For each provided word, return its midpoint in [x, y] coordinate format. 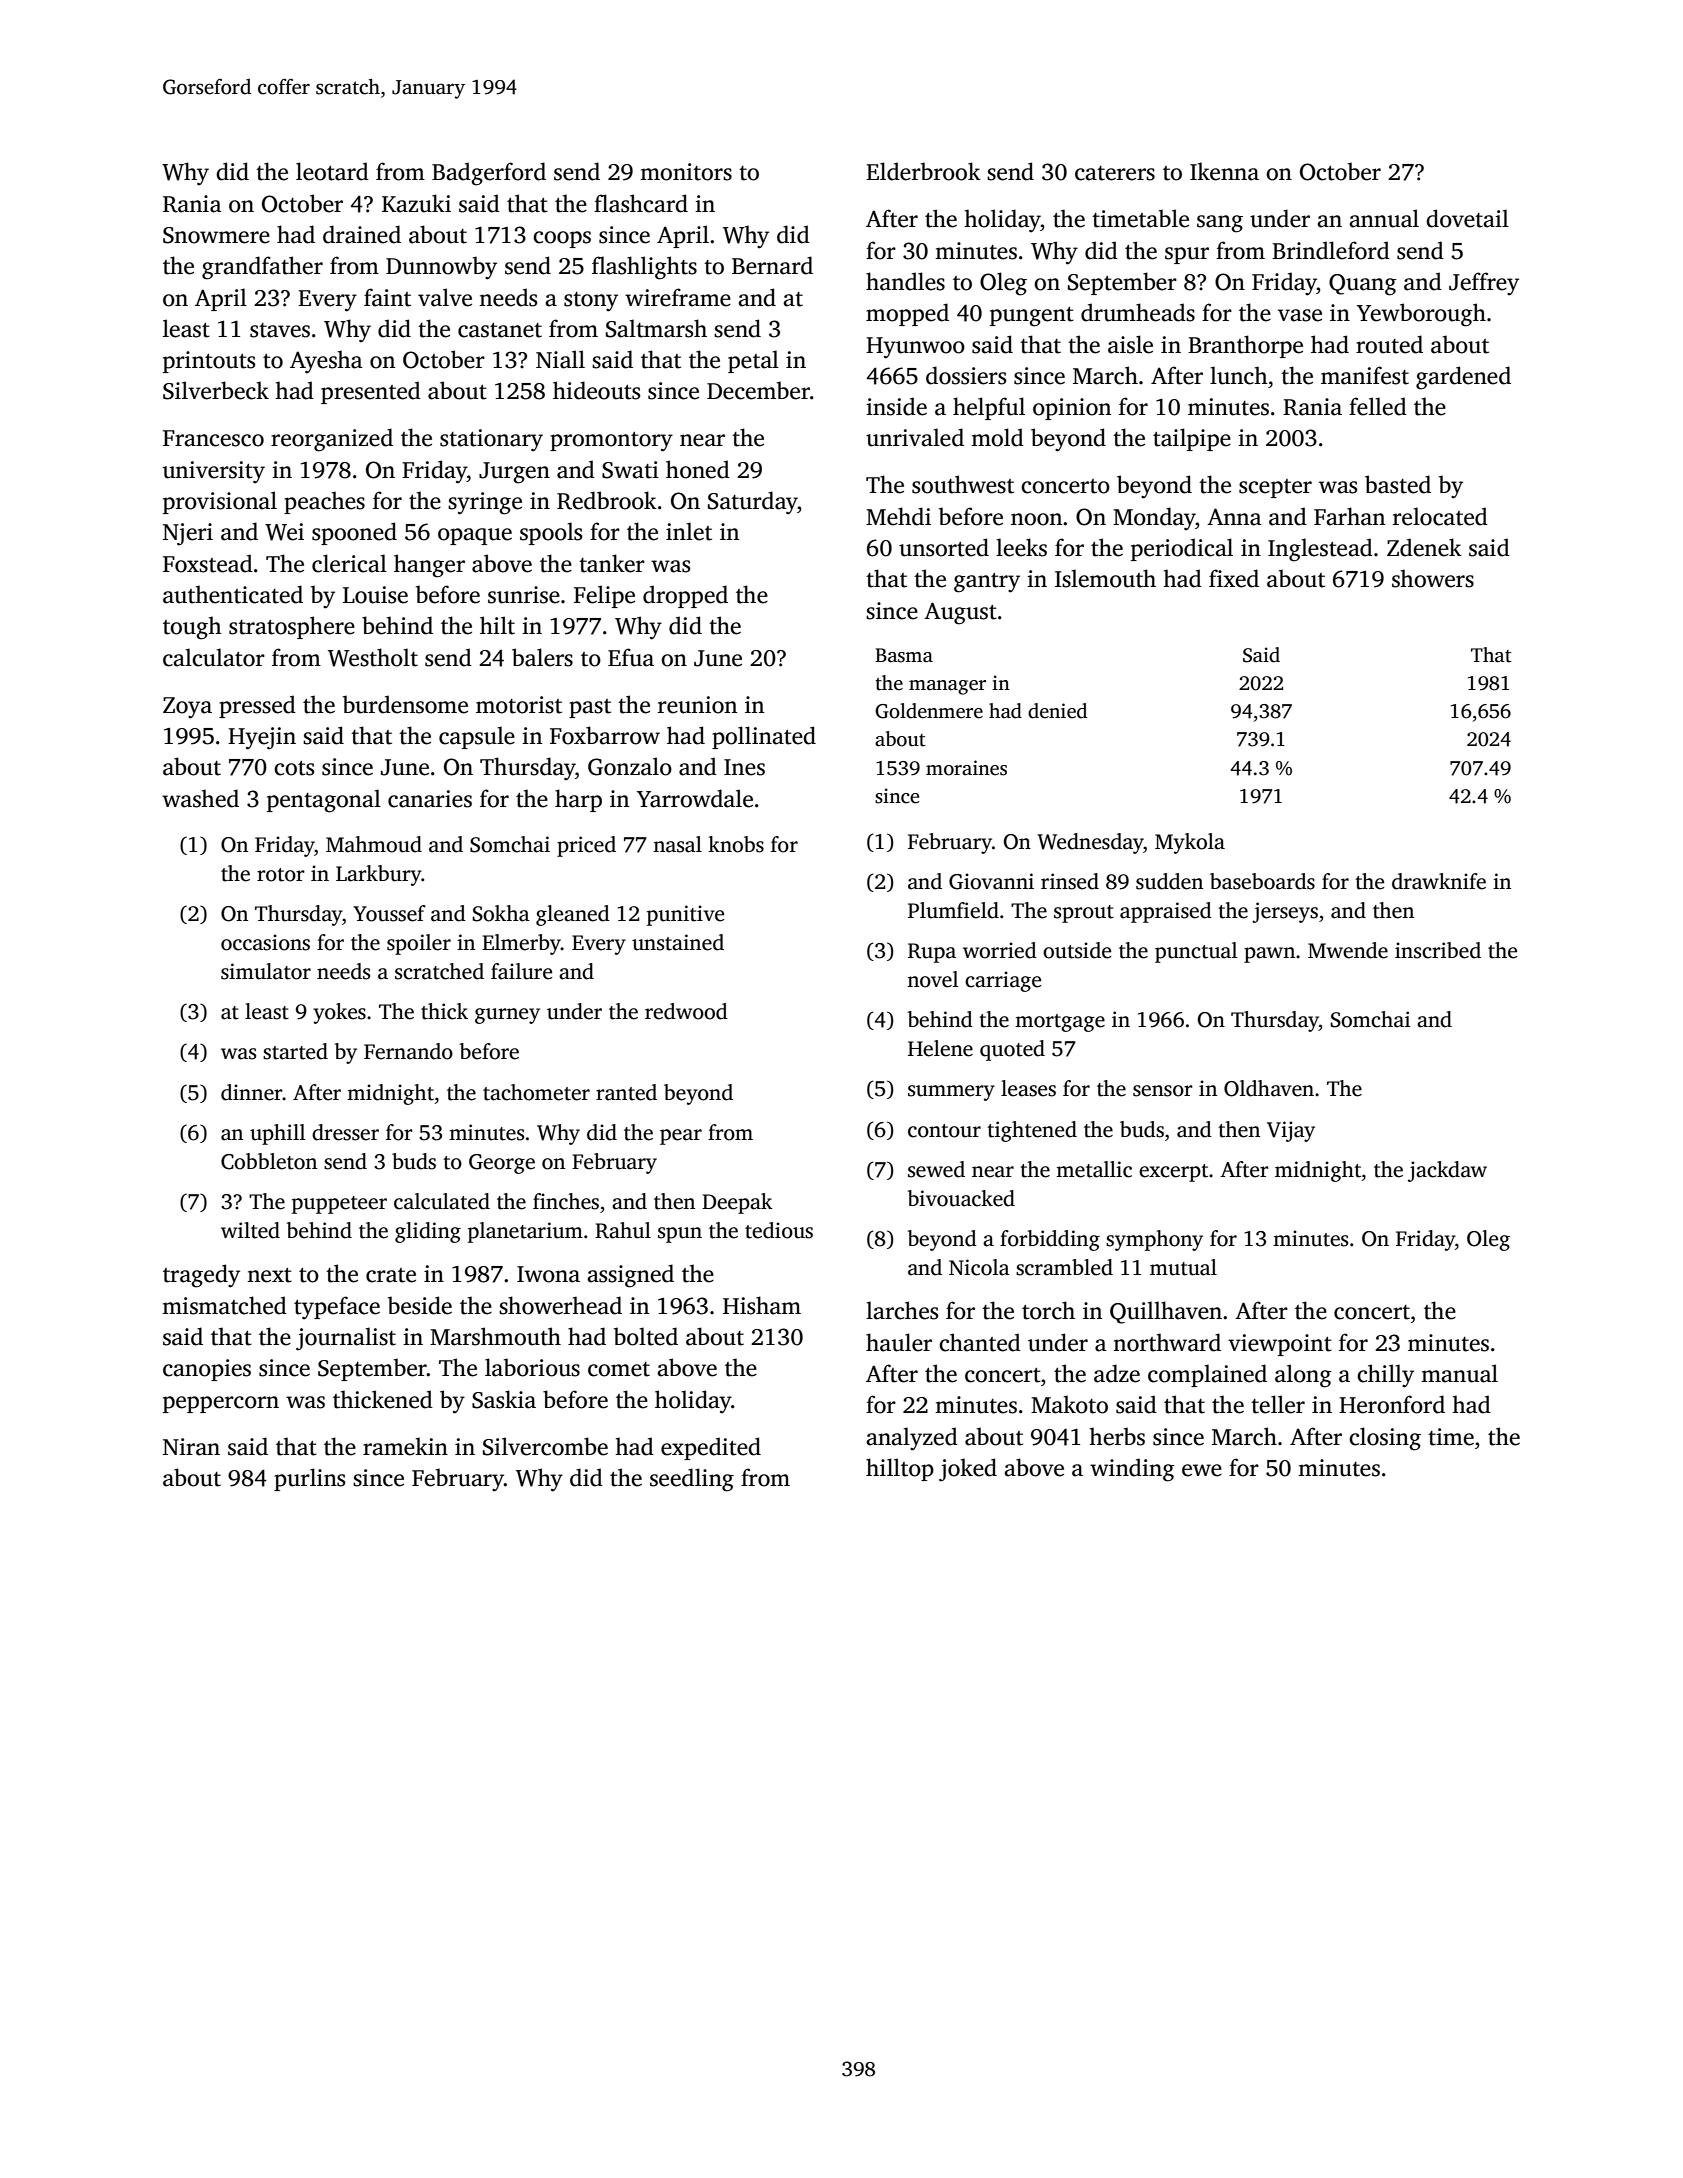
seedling [692, 1480]
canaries [430, 799]
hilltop [900, 1469]
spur [1187, 255]
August [960, 613]
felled [1378, 406]
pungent [1032, 317]
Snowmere [216, 235]
